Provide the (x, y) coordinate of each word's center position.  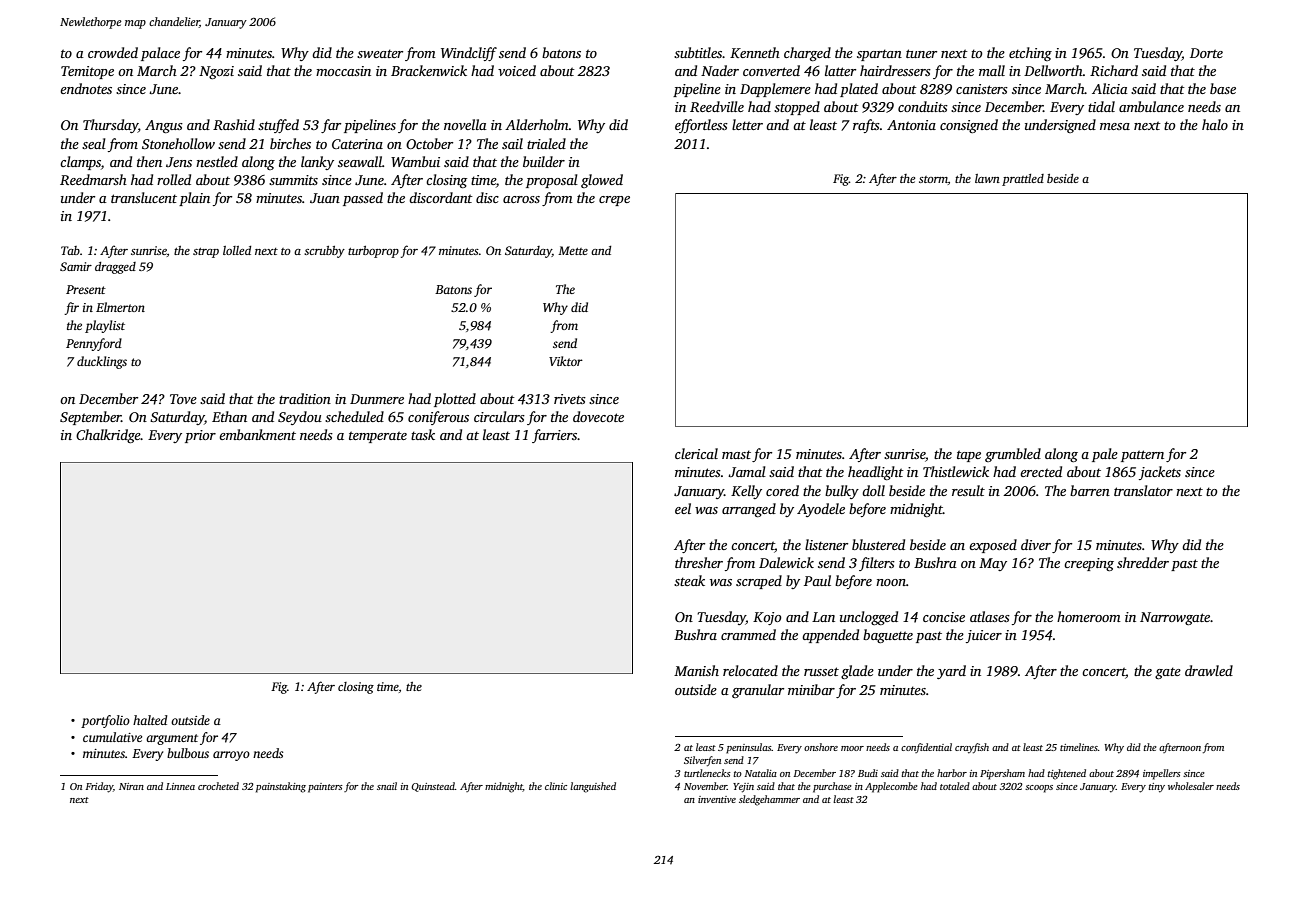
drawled (1209, 670)
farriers (555, 436)
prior (200, 436)
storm (933, 179)
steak (689, 580)
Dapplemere (775, 90)
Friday (99, 787)
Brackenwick (429, 70)
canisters (982, 89)
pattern (1142, 456)
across (521, 199)
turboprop (373, 252)
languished (593, 787)
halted (150, 720)
